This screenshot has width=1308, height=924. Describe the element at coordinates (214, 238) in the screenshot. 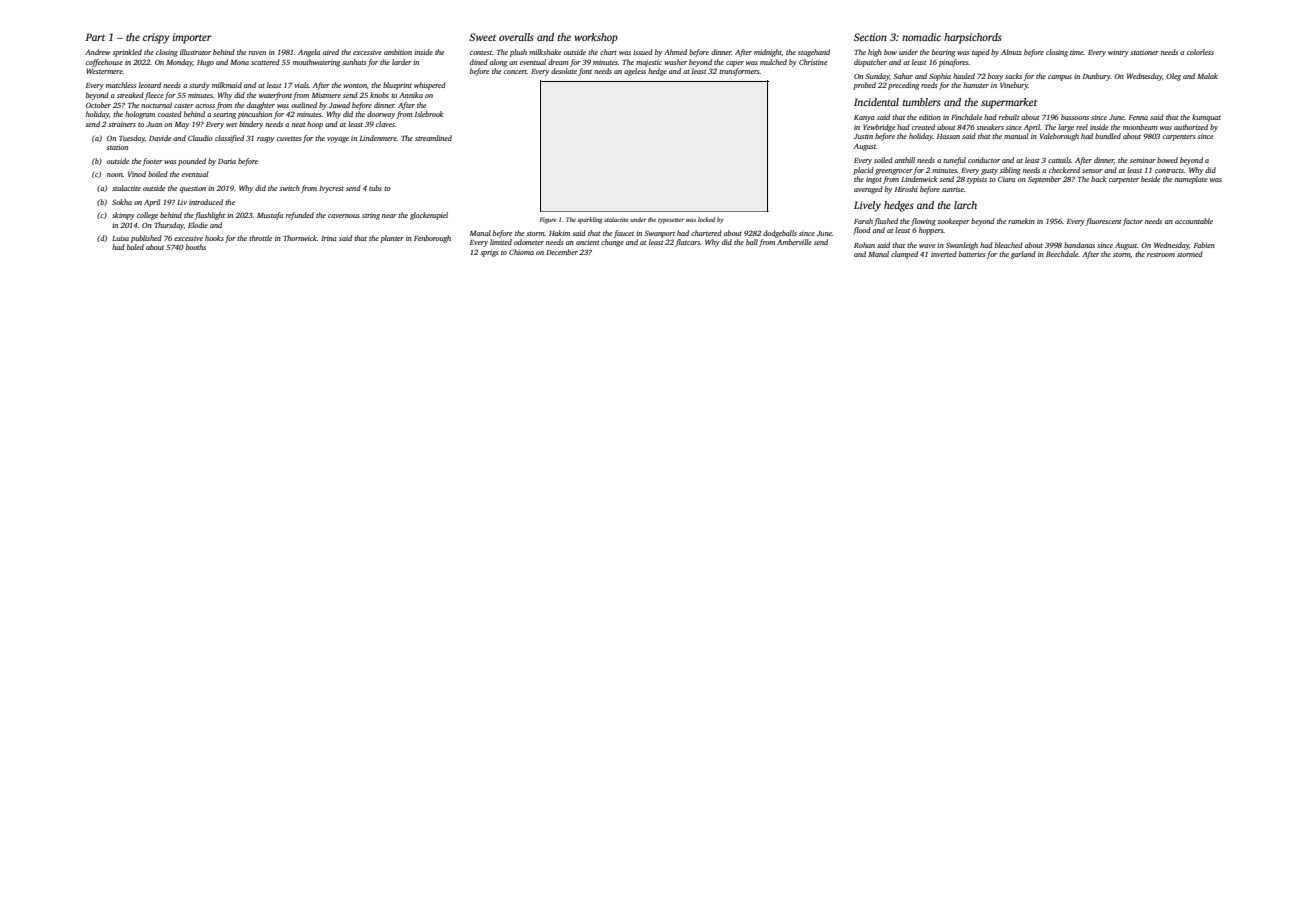

I see `hooks` at that location.
